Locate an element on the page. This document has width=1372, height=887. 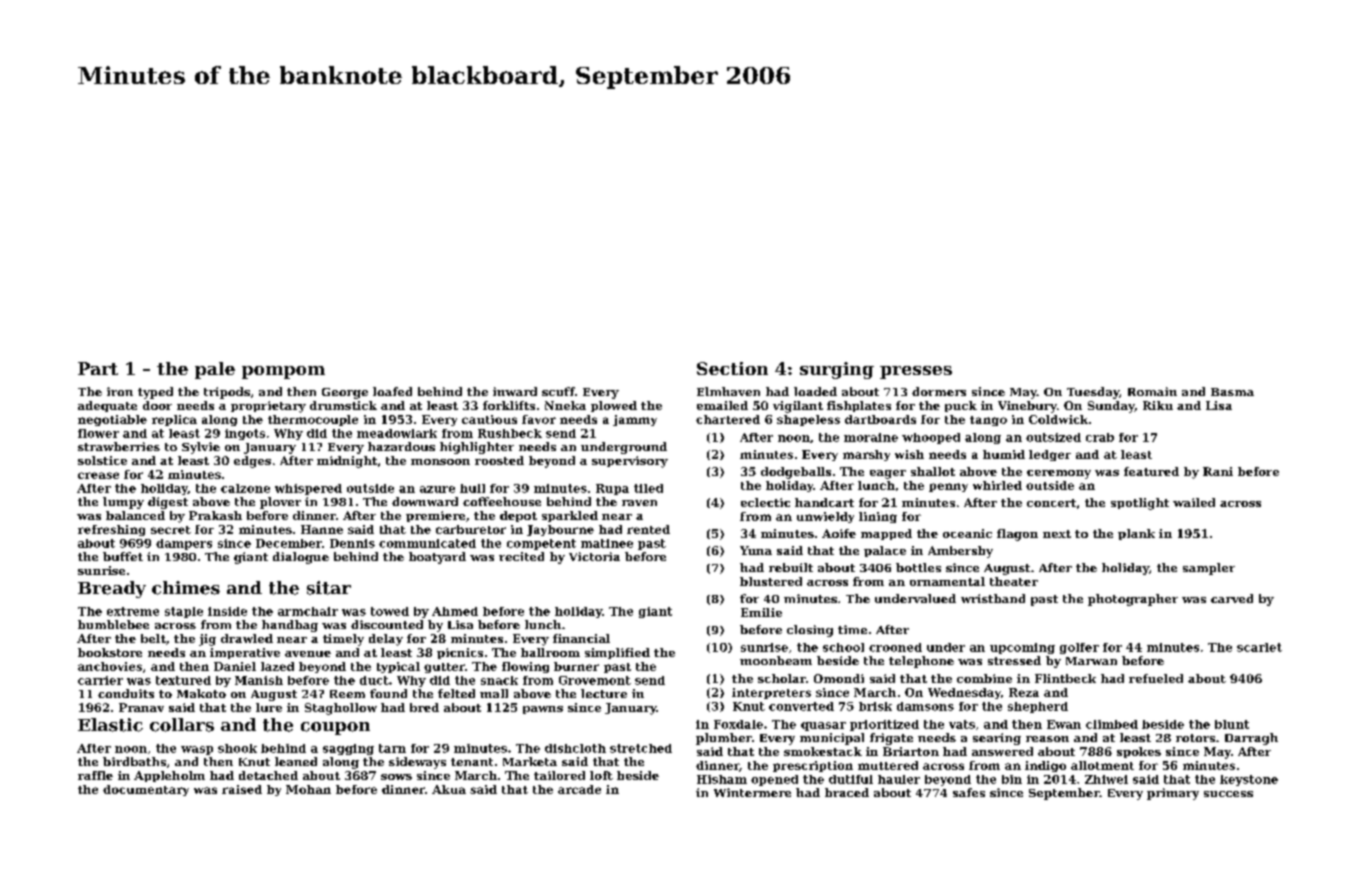
Mohan is located at coordinates (308, 789).
